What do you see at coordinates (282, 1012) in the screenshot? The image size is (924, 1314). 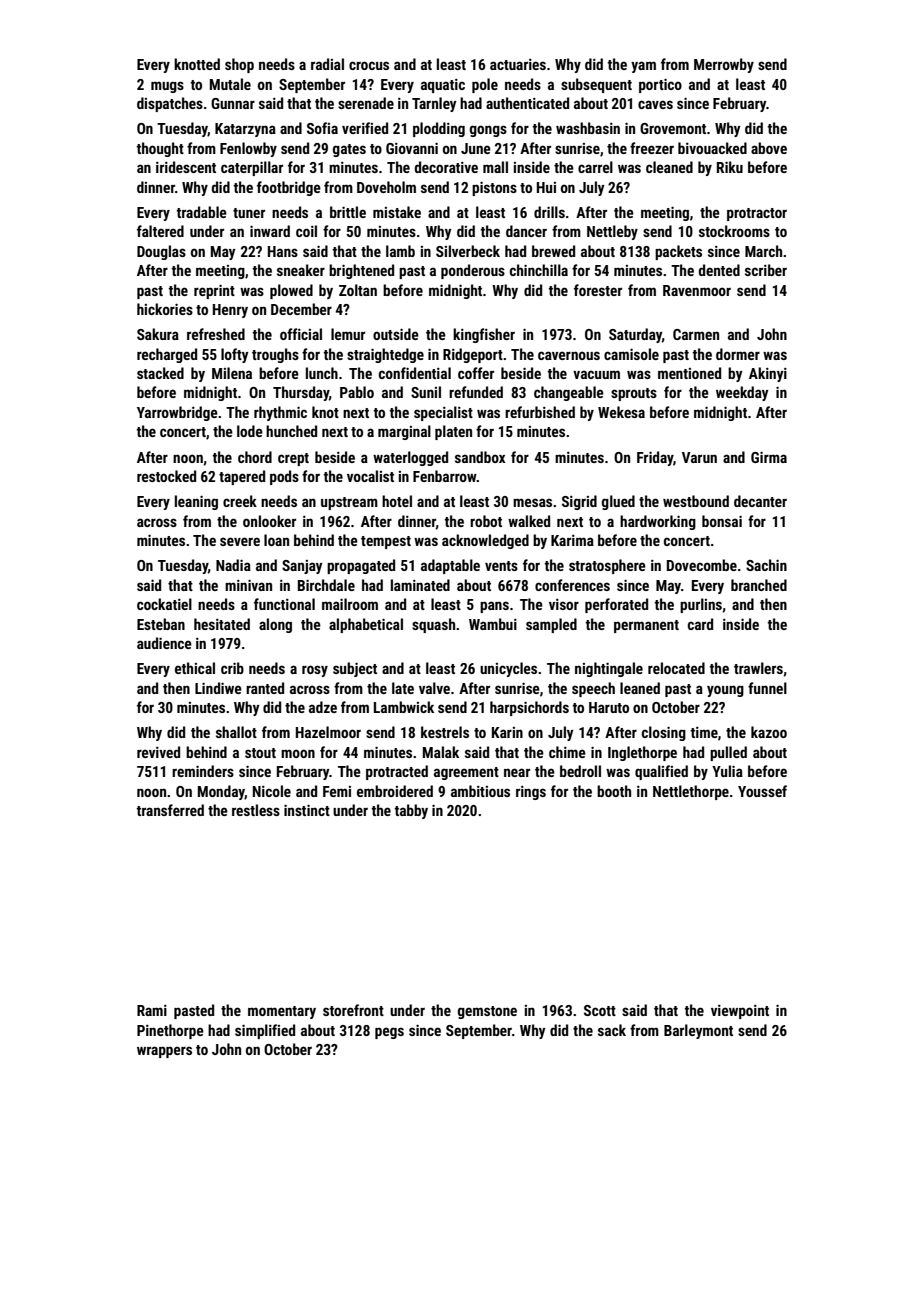 I see `momentary` at bounding box center [282, 1012].
